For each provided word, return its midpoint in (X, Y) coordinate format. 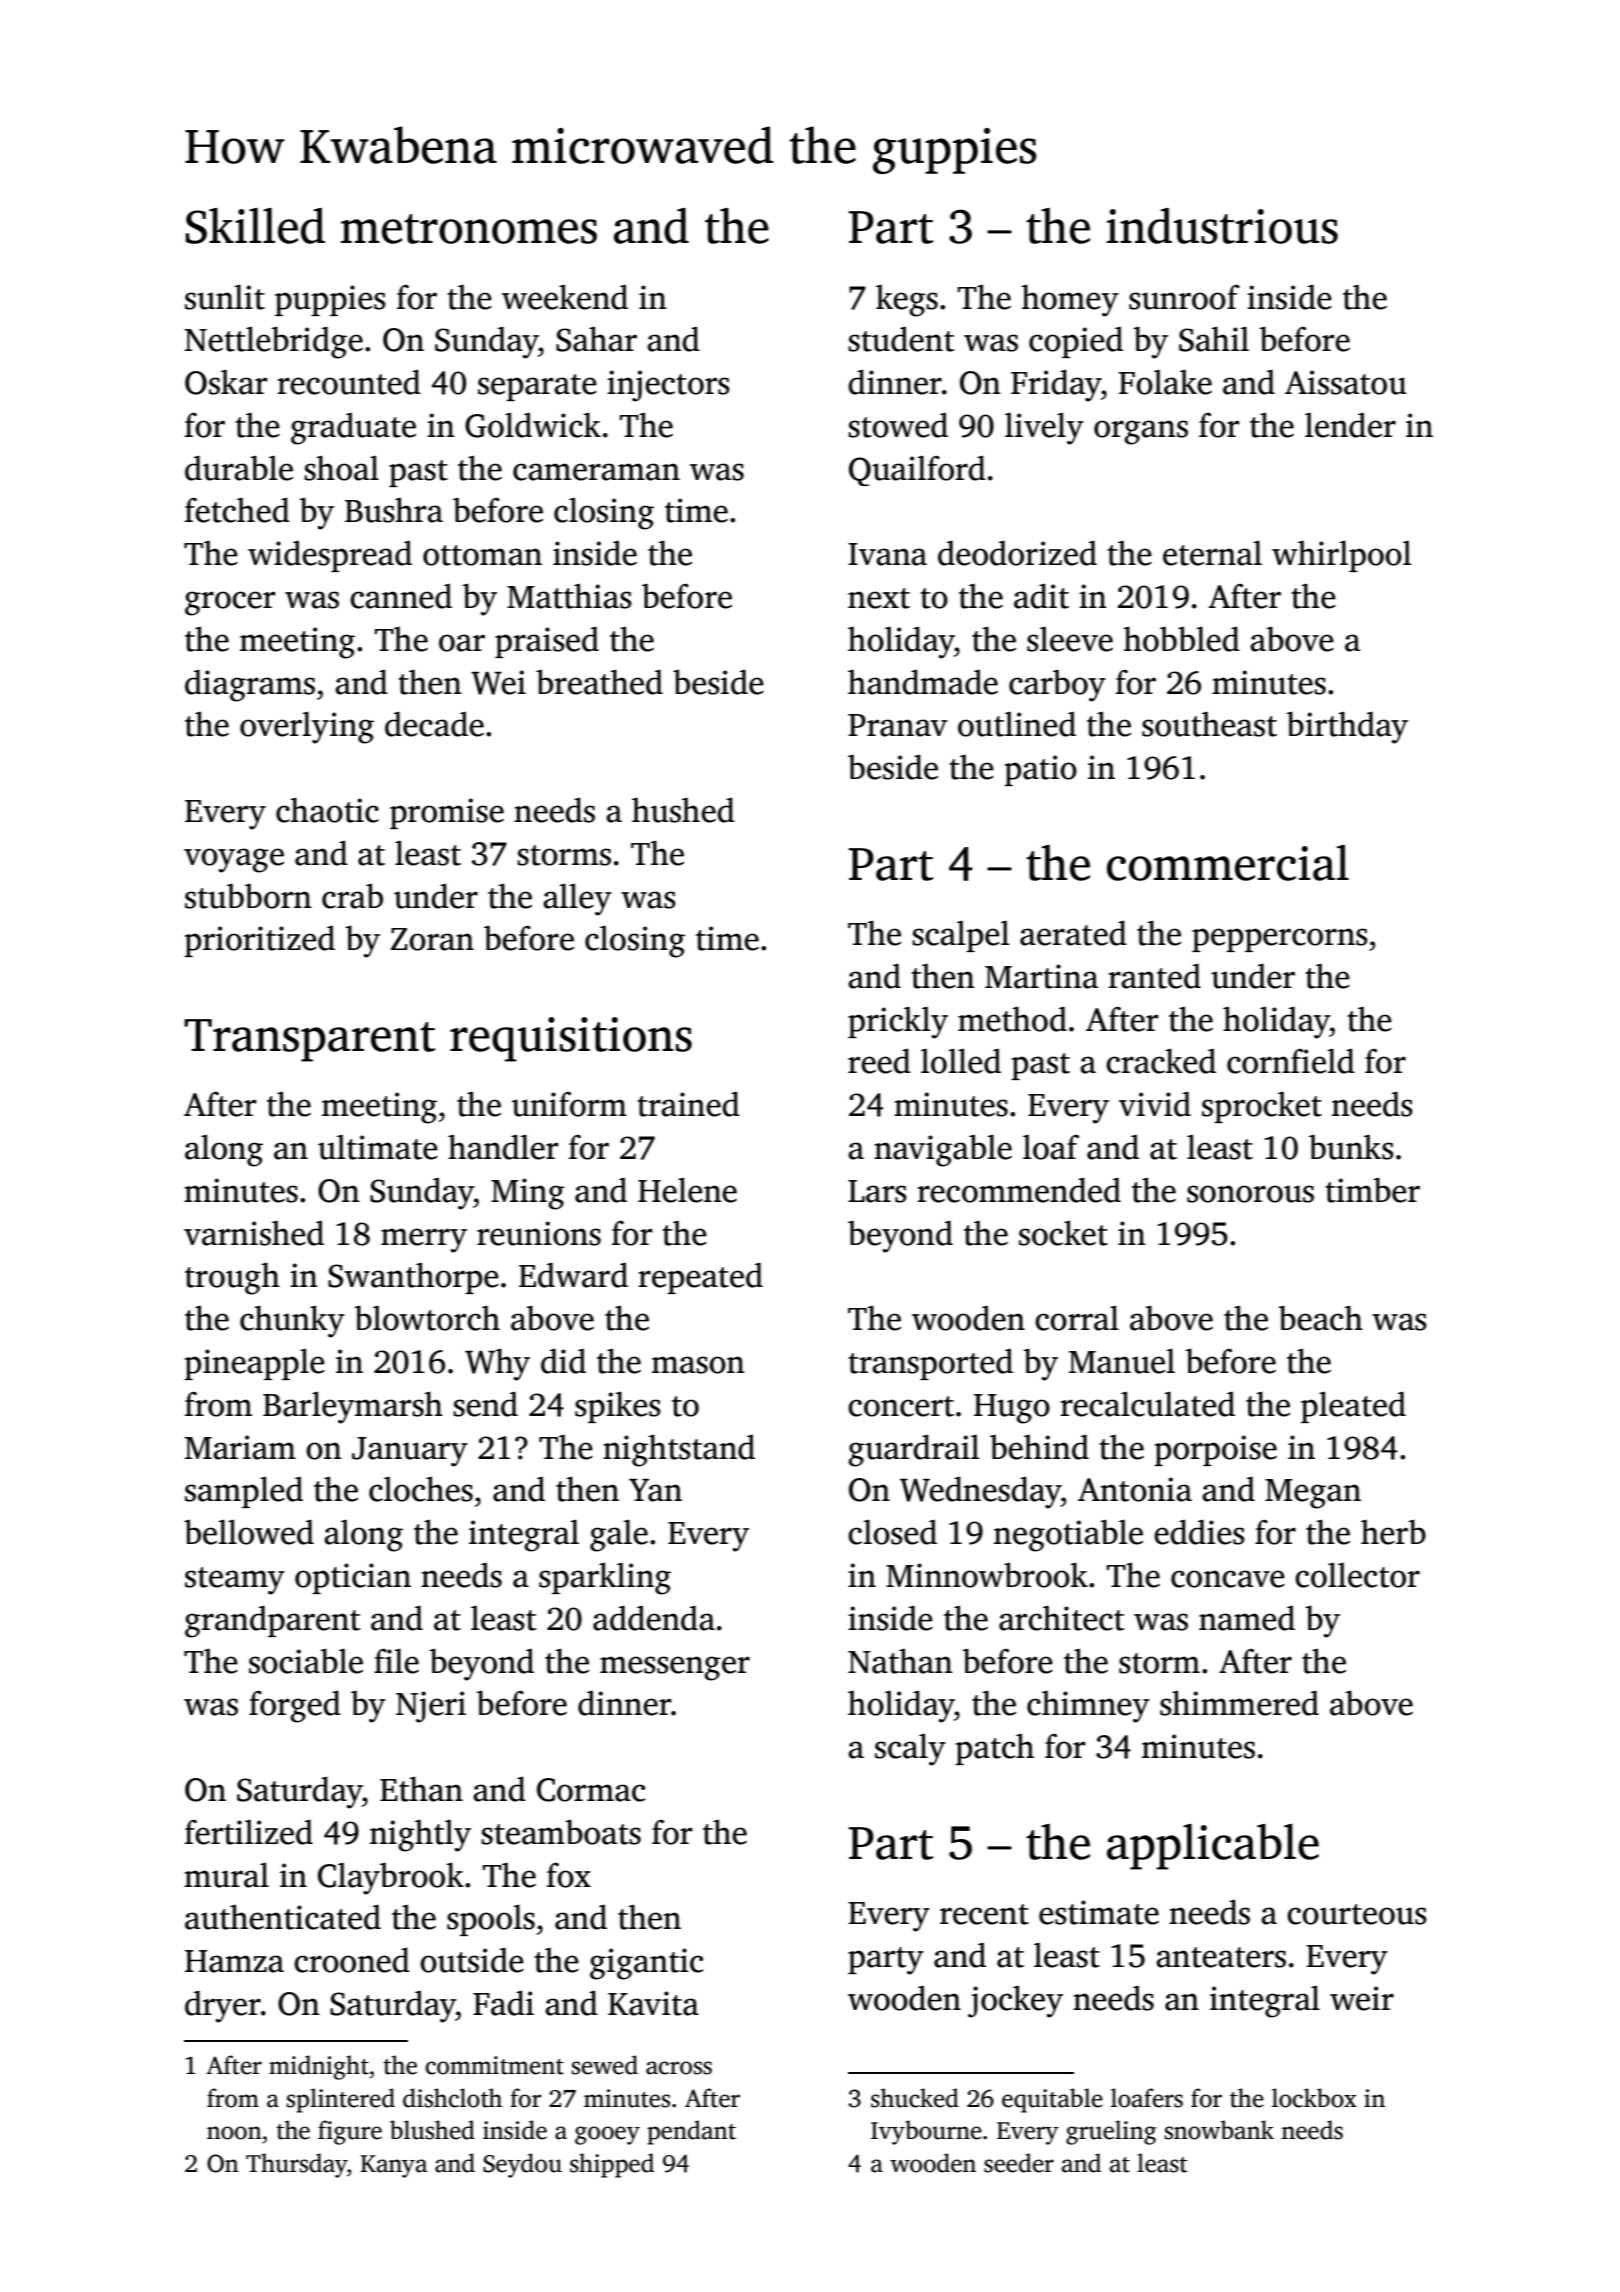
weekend (565, 297)
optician (353, 1578)
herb (1393, 1532)
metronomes (469, 229)
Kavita (653, 2003)
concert (901, 1406)
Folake (1165, 382)
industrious (1222, 226)
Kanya (394, 2166)
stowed (898, 425)
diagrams (250, 685)
